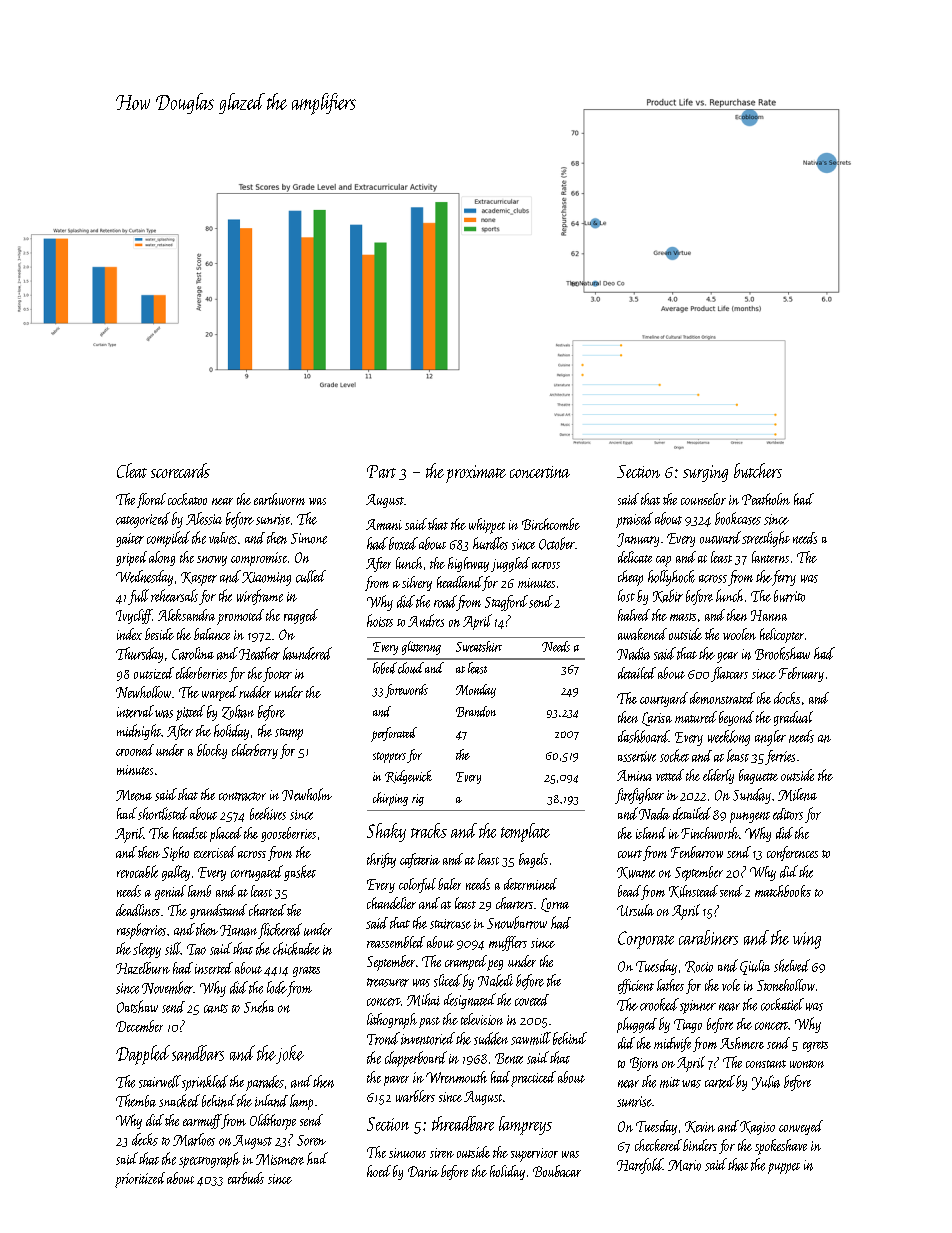 Image resolution: width=952 pixels, height=1233 pixels. I want to click on Dappled, so click(143, 1055).
